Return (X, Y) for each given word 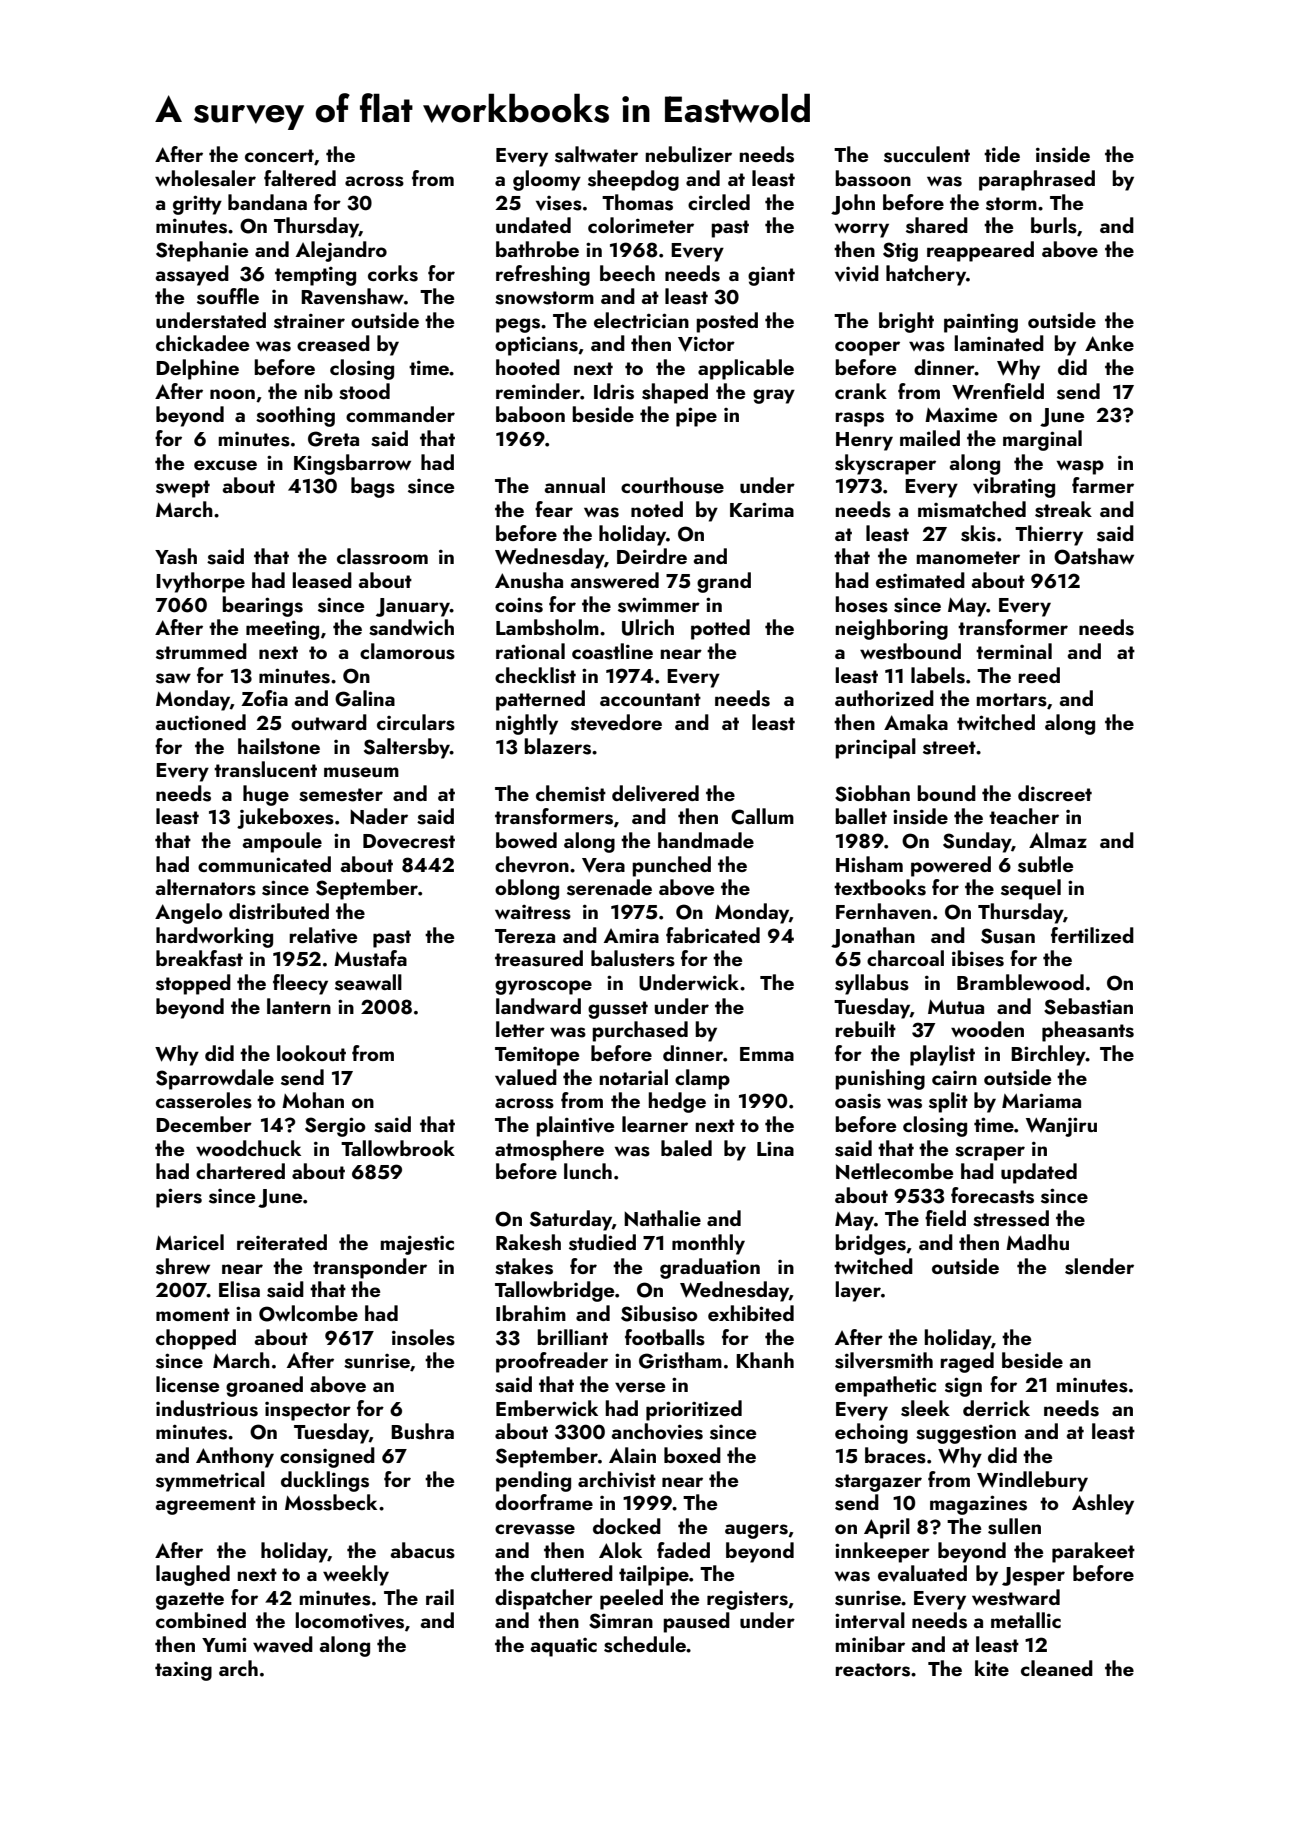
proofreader (552, 1362)
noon (232, 394)
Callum (762, 816)
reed (1039, 675)
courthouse (672, 485)
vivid (857, 273)
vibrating (1014, 487)
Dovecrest (409, 841)
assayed (192, 275)
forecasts (992, 1195)
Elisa (239, 1289)
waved (283, 1644)
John (853, 204)
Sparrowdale (215, 1079)
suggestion (966, 1434)
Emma (767, 1054)
